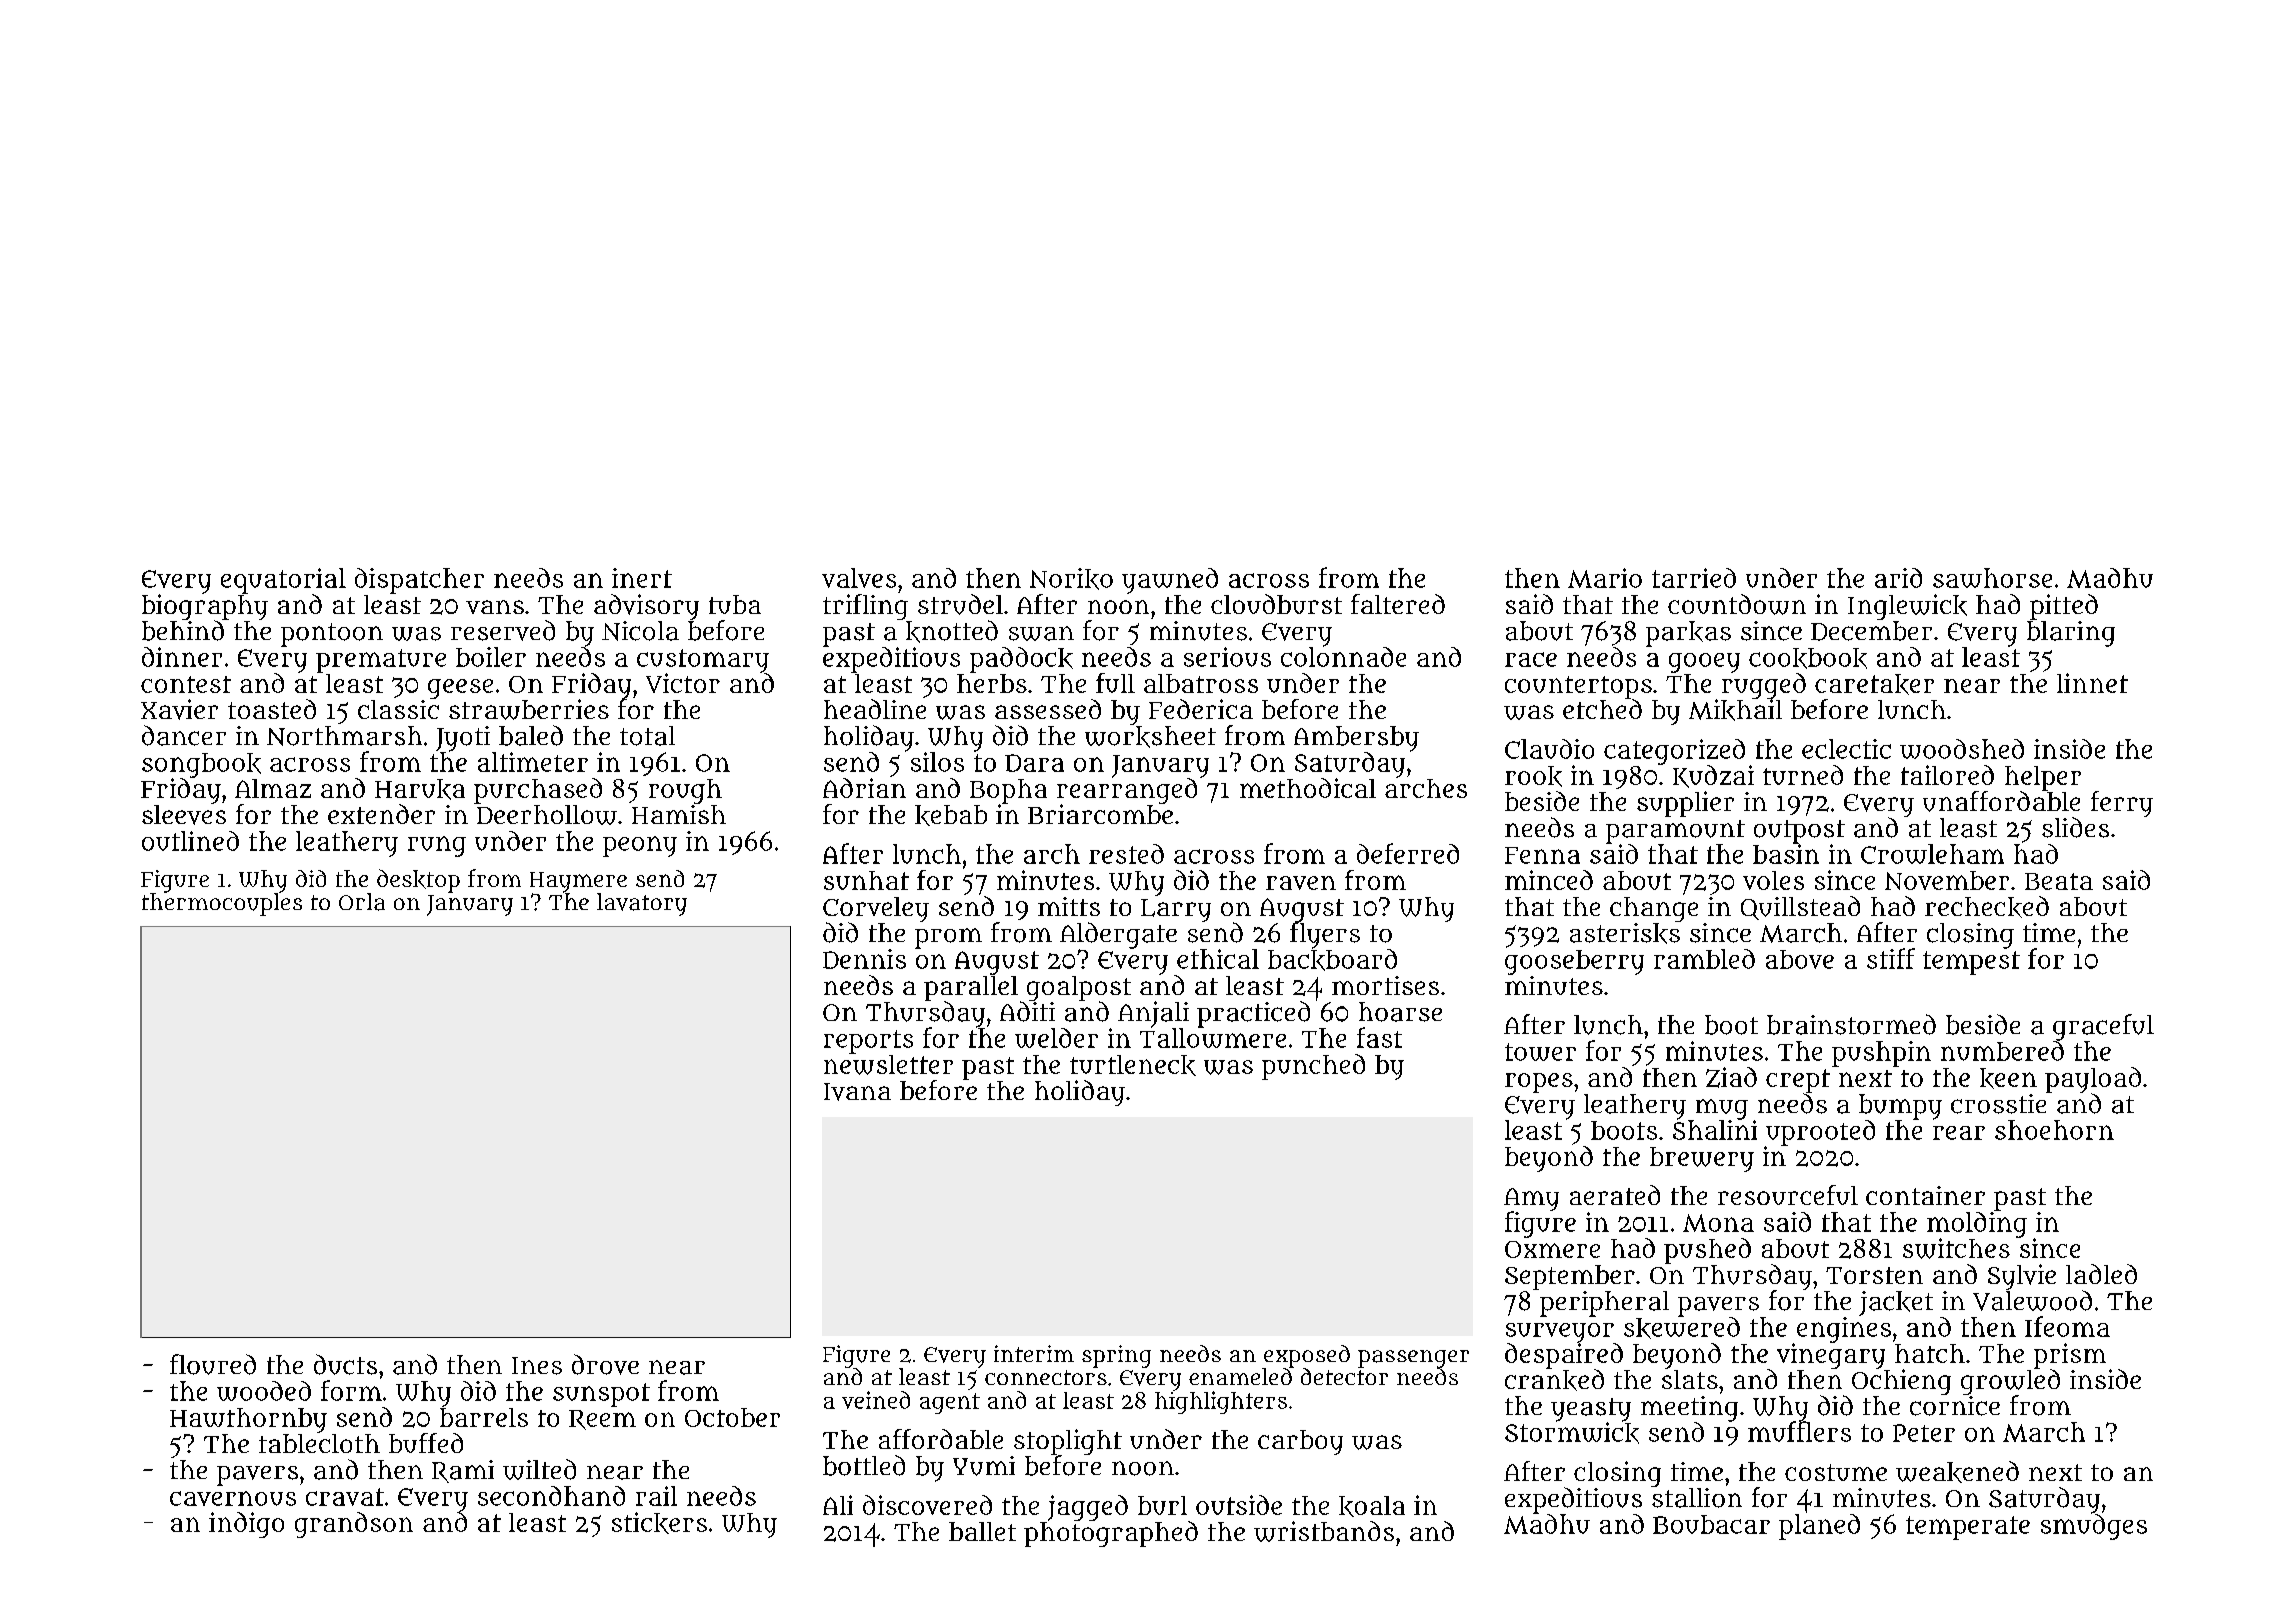 Image resolution: width=2295 pixels, height=1623 pixels. I want to click on eclectic, so click(1846, 749).
